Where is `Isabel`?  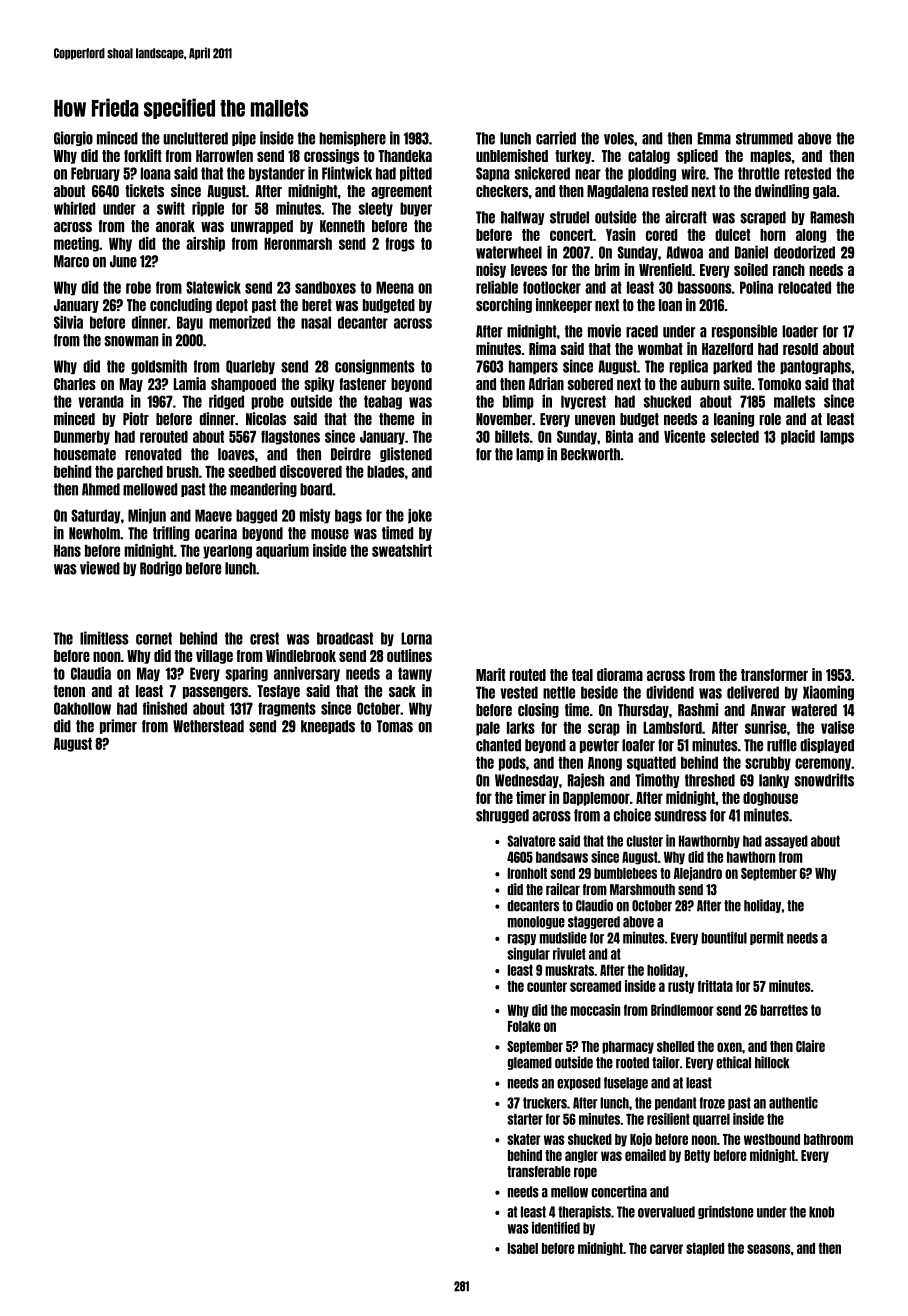 Isabel is located at coordinates (523, 1248).
